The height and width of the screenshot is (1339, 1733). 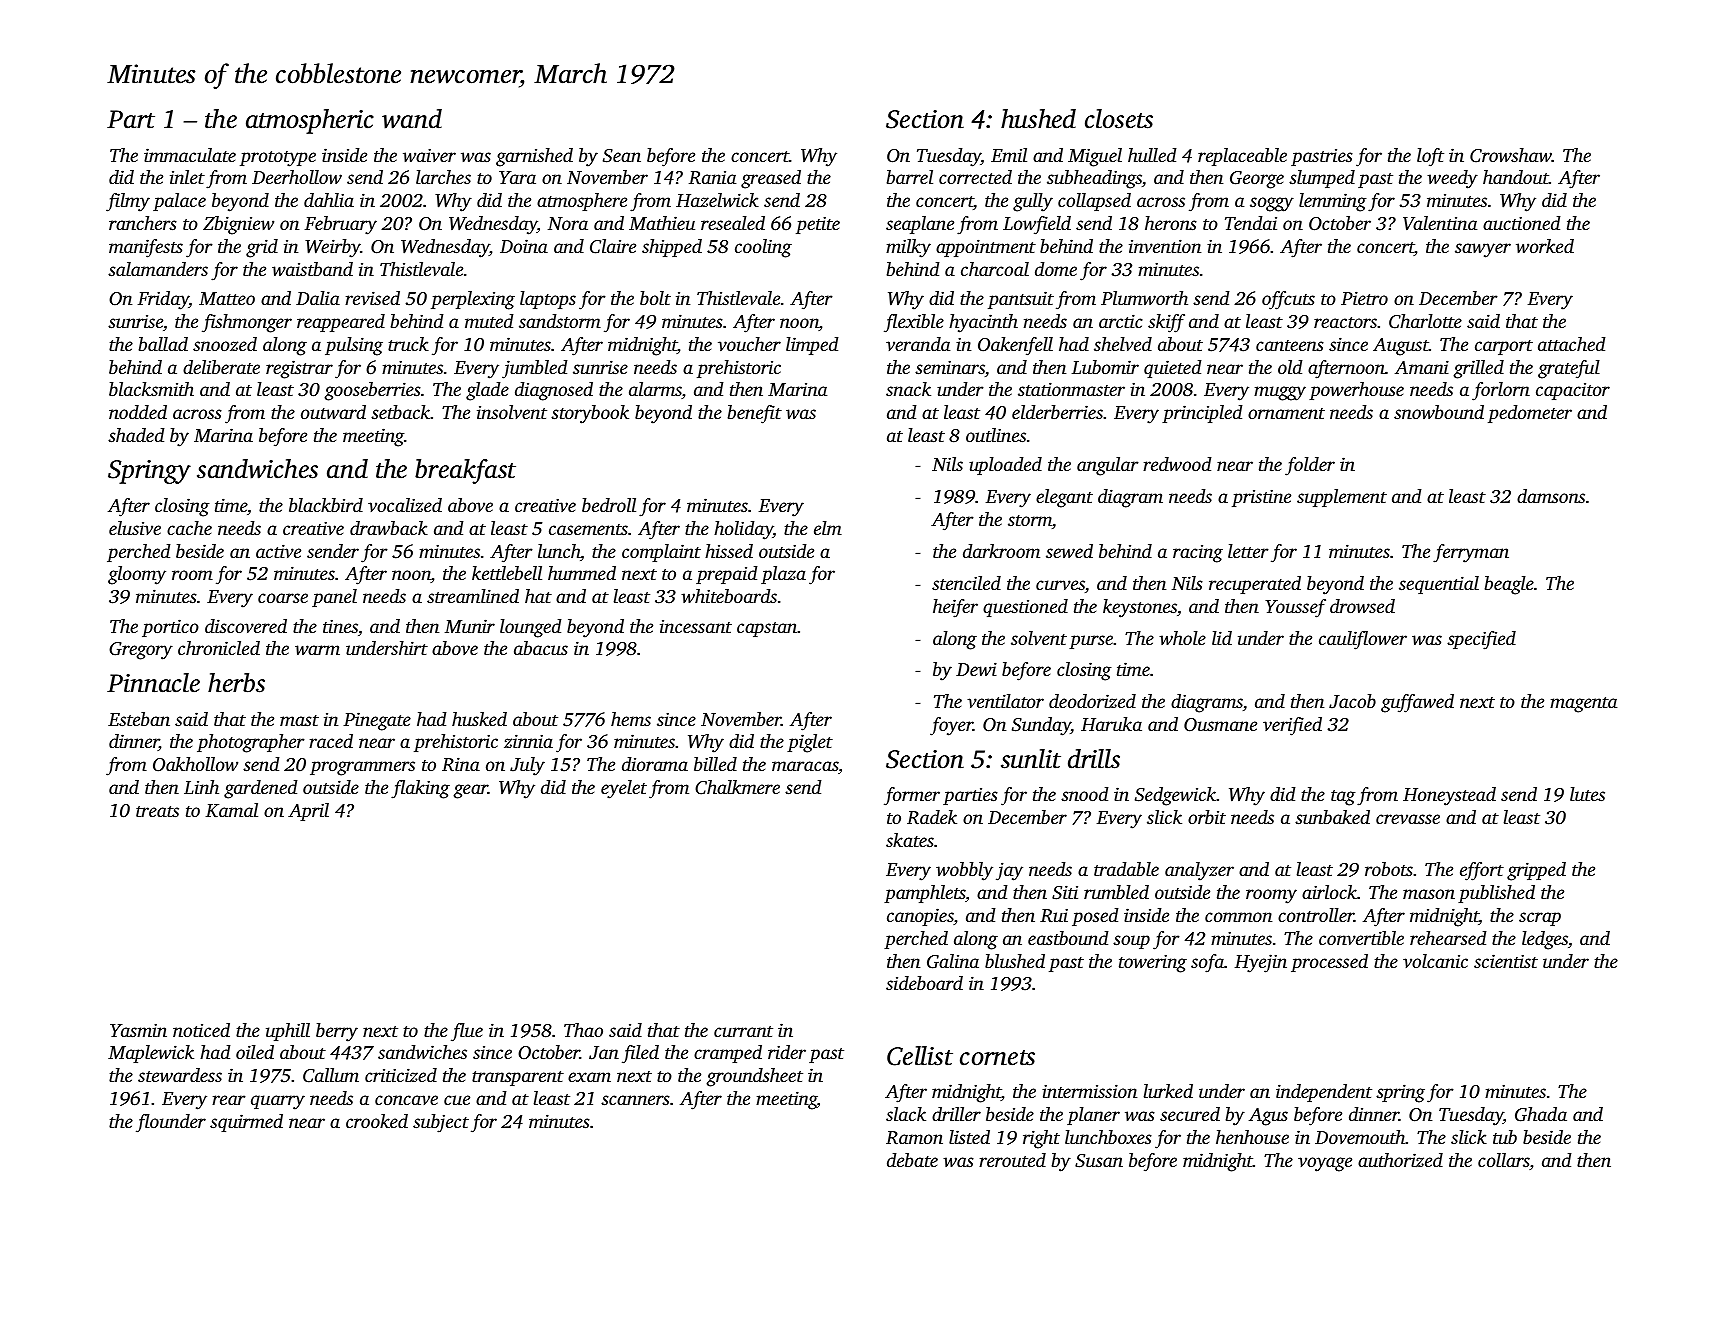 I want to click on shipped, so click(x=672, y=248).
